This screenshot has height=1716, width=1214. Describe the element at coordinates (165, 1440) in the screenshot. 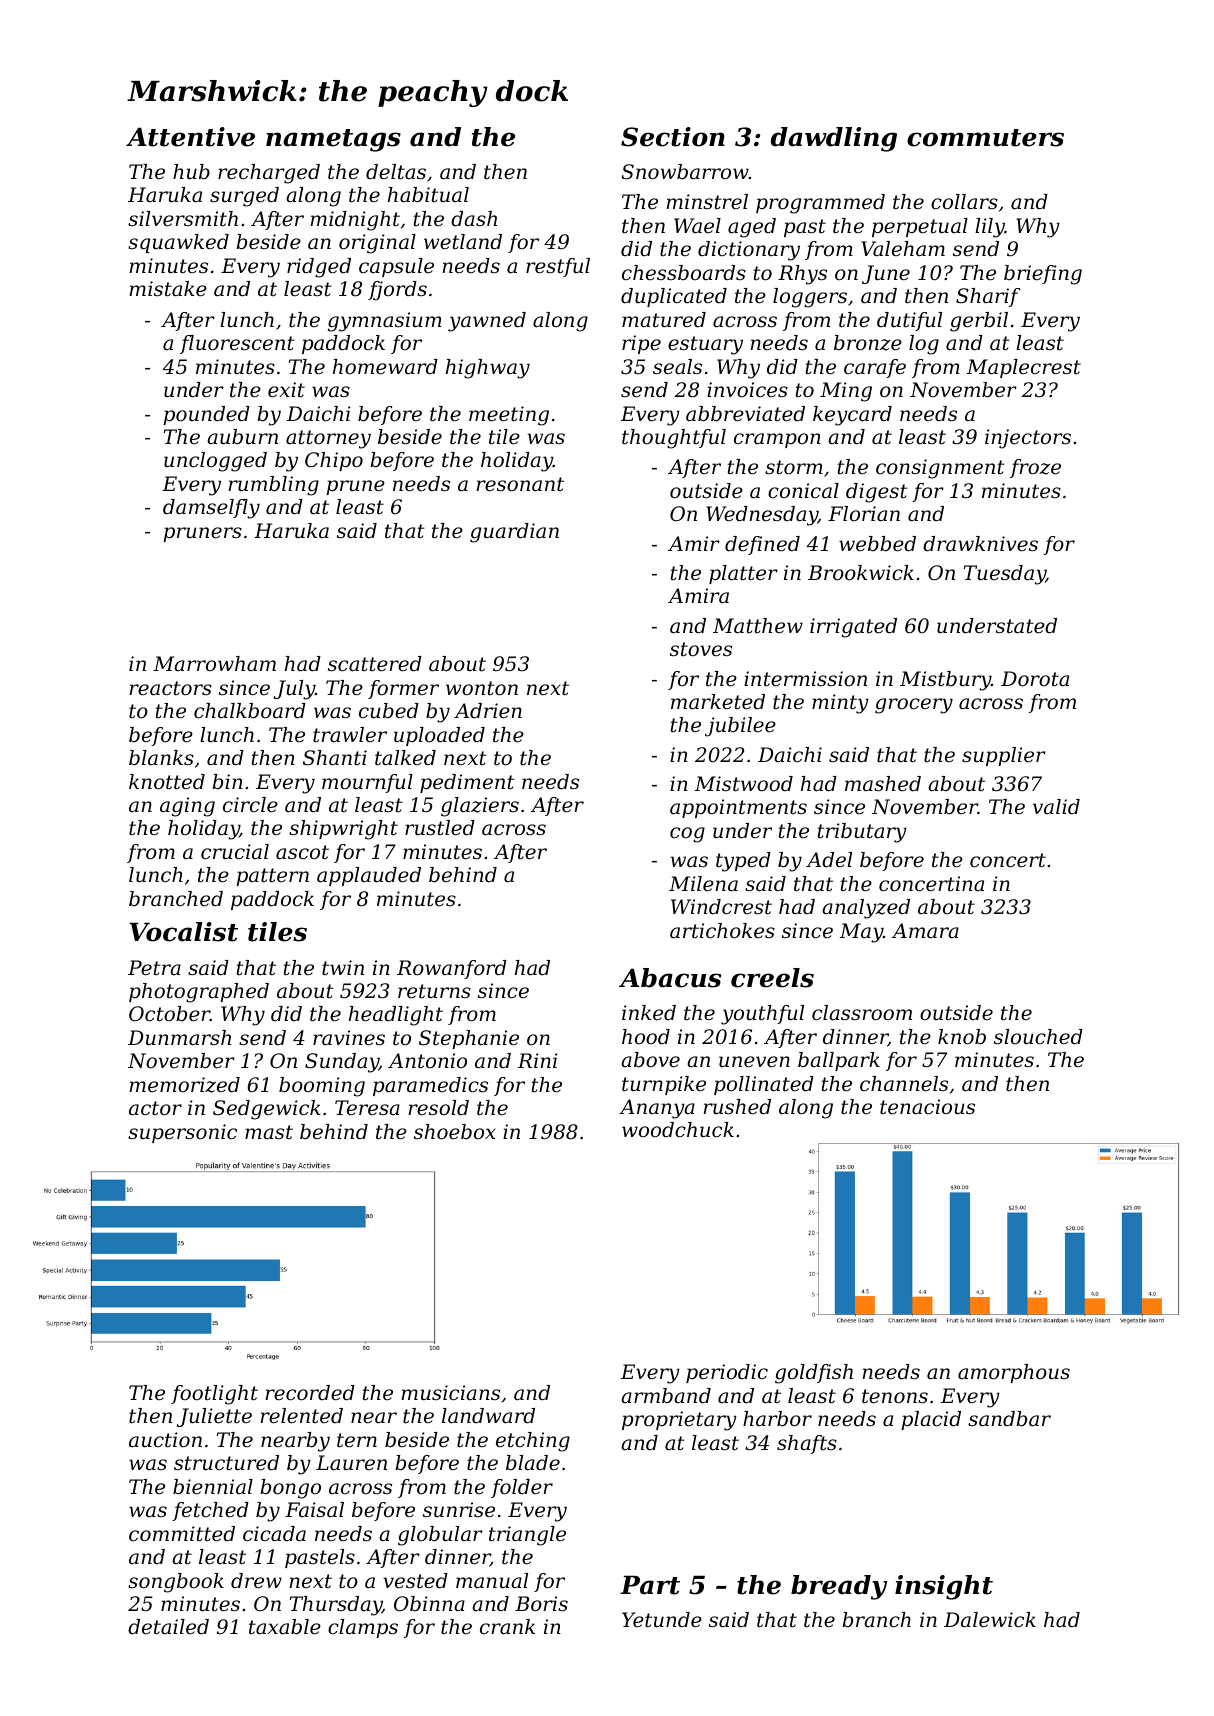

I see `auction` at that location.
